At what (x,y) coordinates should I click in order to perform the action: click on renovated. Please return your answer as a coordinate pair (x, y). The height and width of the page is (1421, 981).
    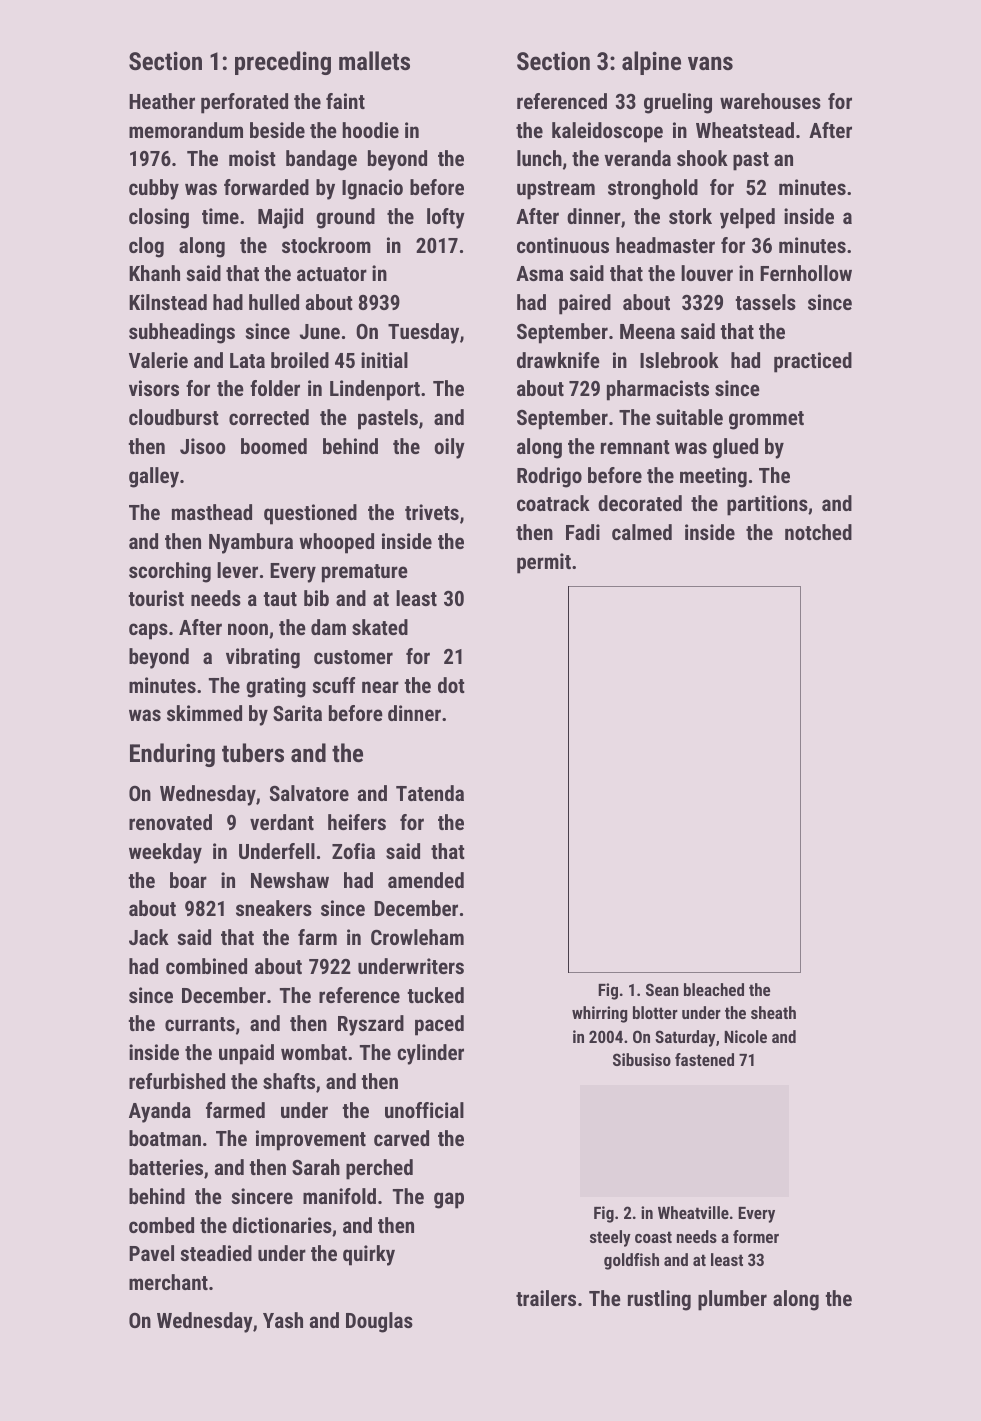
    Looking at the image, I should click on (170, 822).
